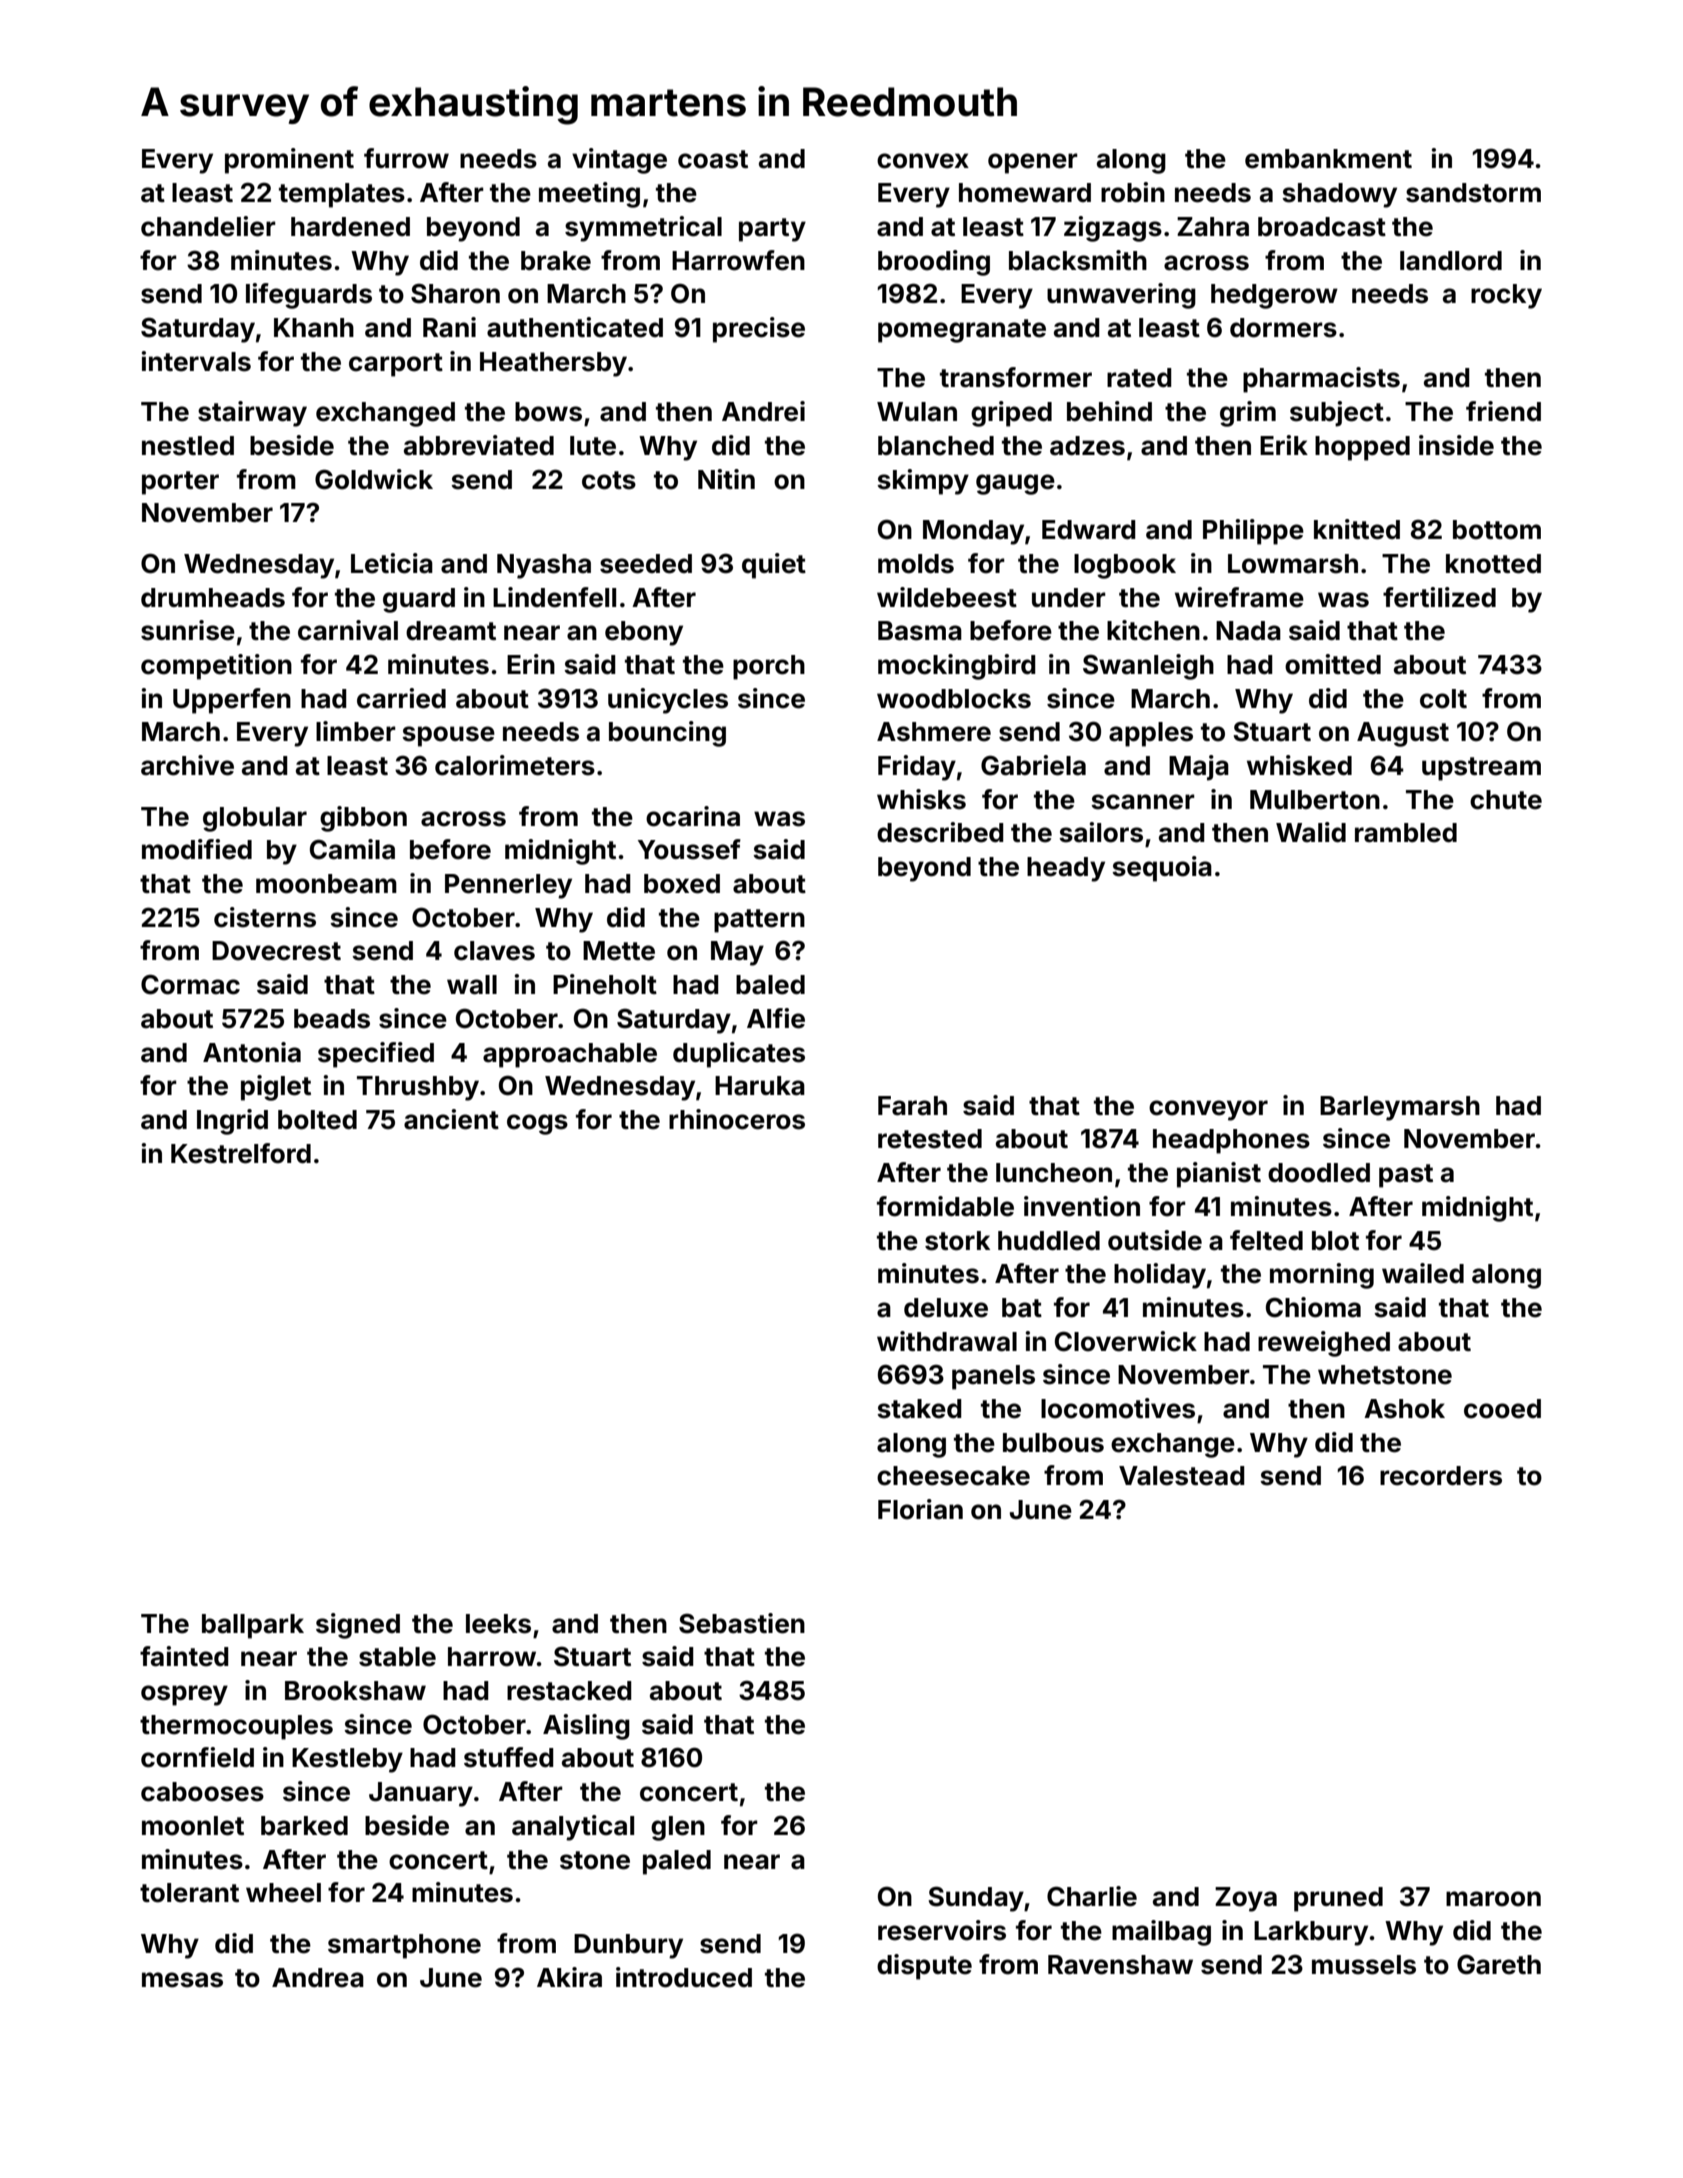 The height and width of the document is (2178, 1683). Describe the element at coordinates (643, 229) in the document. I see `symmetrical` at that location.
